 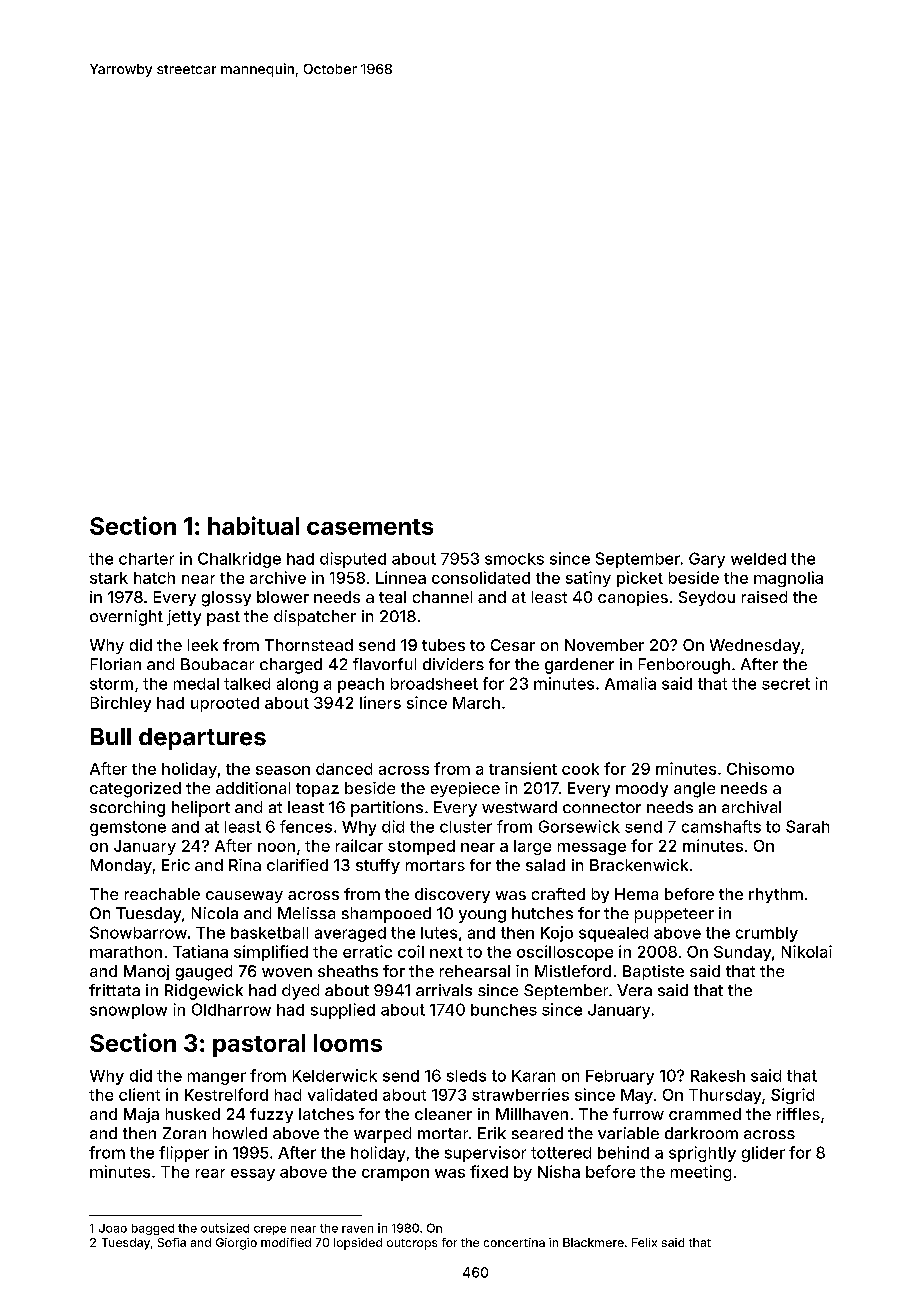 What do you see at coordinates (271, 1115) in the document?
I see `fuzzy` at bounding box center [271, 1115].
